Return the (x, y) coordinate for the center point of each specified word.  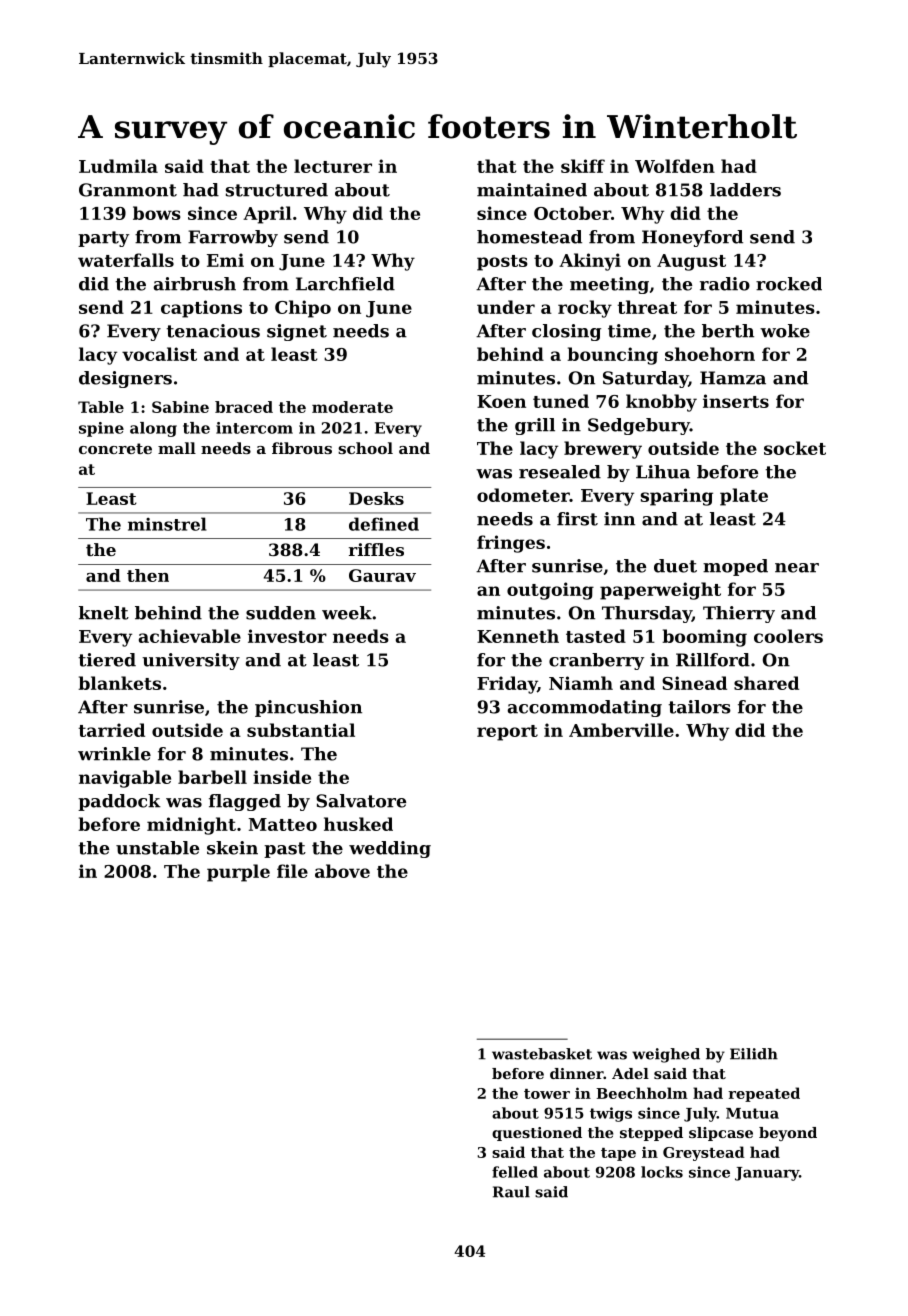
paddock (119, 802)
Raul (511, 1192)
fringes (511, 544)
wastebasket (542, 1054)
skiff (583, 166)
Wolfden (675, 166)
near (797, 568)
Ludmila (118, 166)
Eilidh (754, 1054)
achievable (190, 636)
